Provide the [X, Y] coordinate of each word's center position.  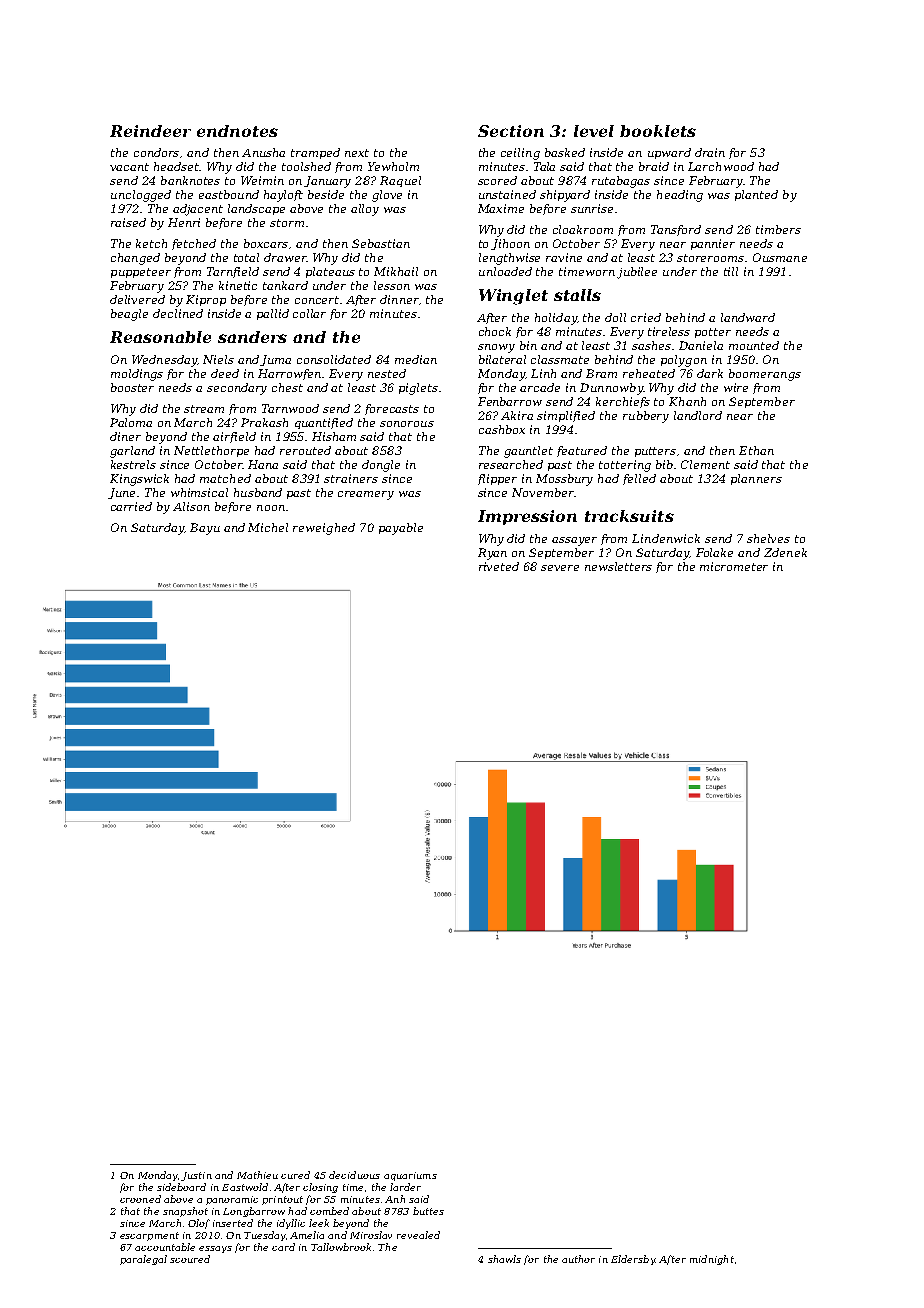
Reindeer [150, 131]
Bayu [205, 529]
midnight [712, 1260]
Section [511, 131]
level [594, 131]
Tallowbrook [341, 1247]
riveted [499, 566]
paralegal [143, 1260]
